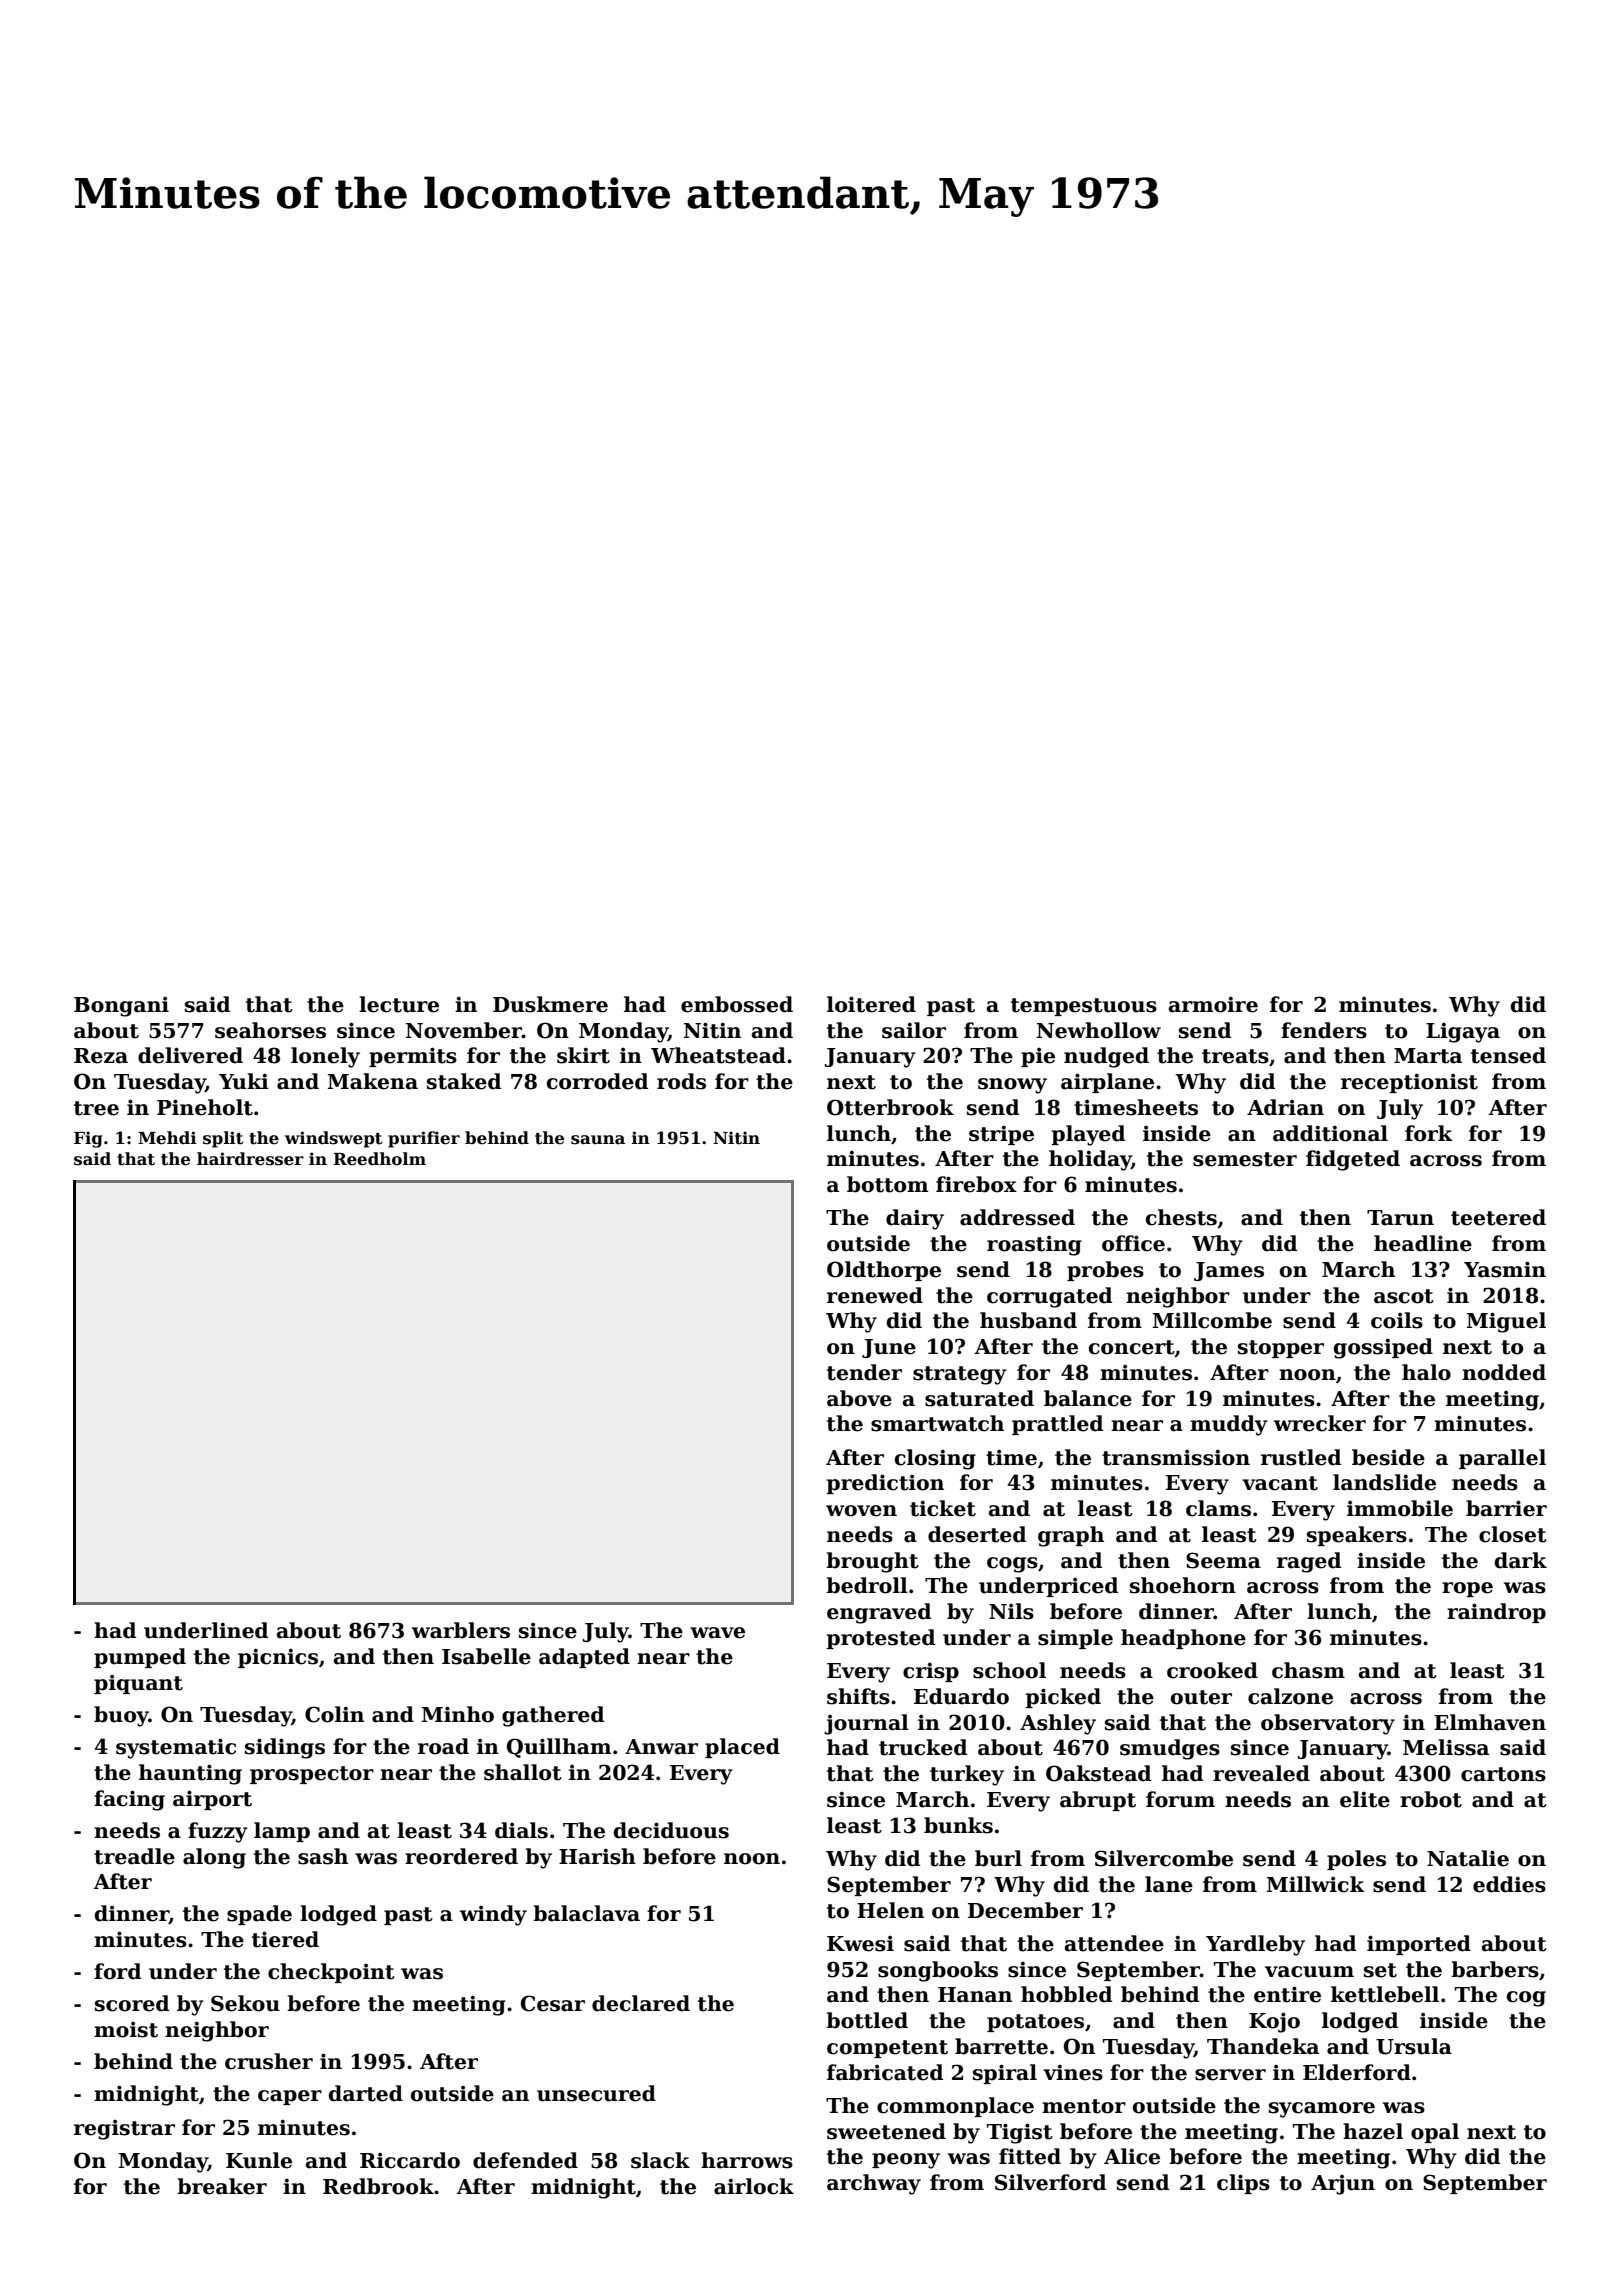 This image has height=2292, width=1620. I want to click on above, so click(859, 1398).
